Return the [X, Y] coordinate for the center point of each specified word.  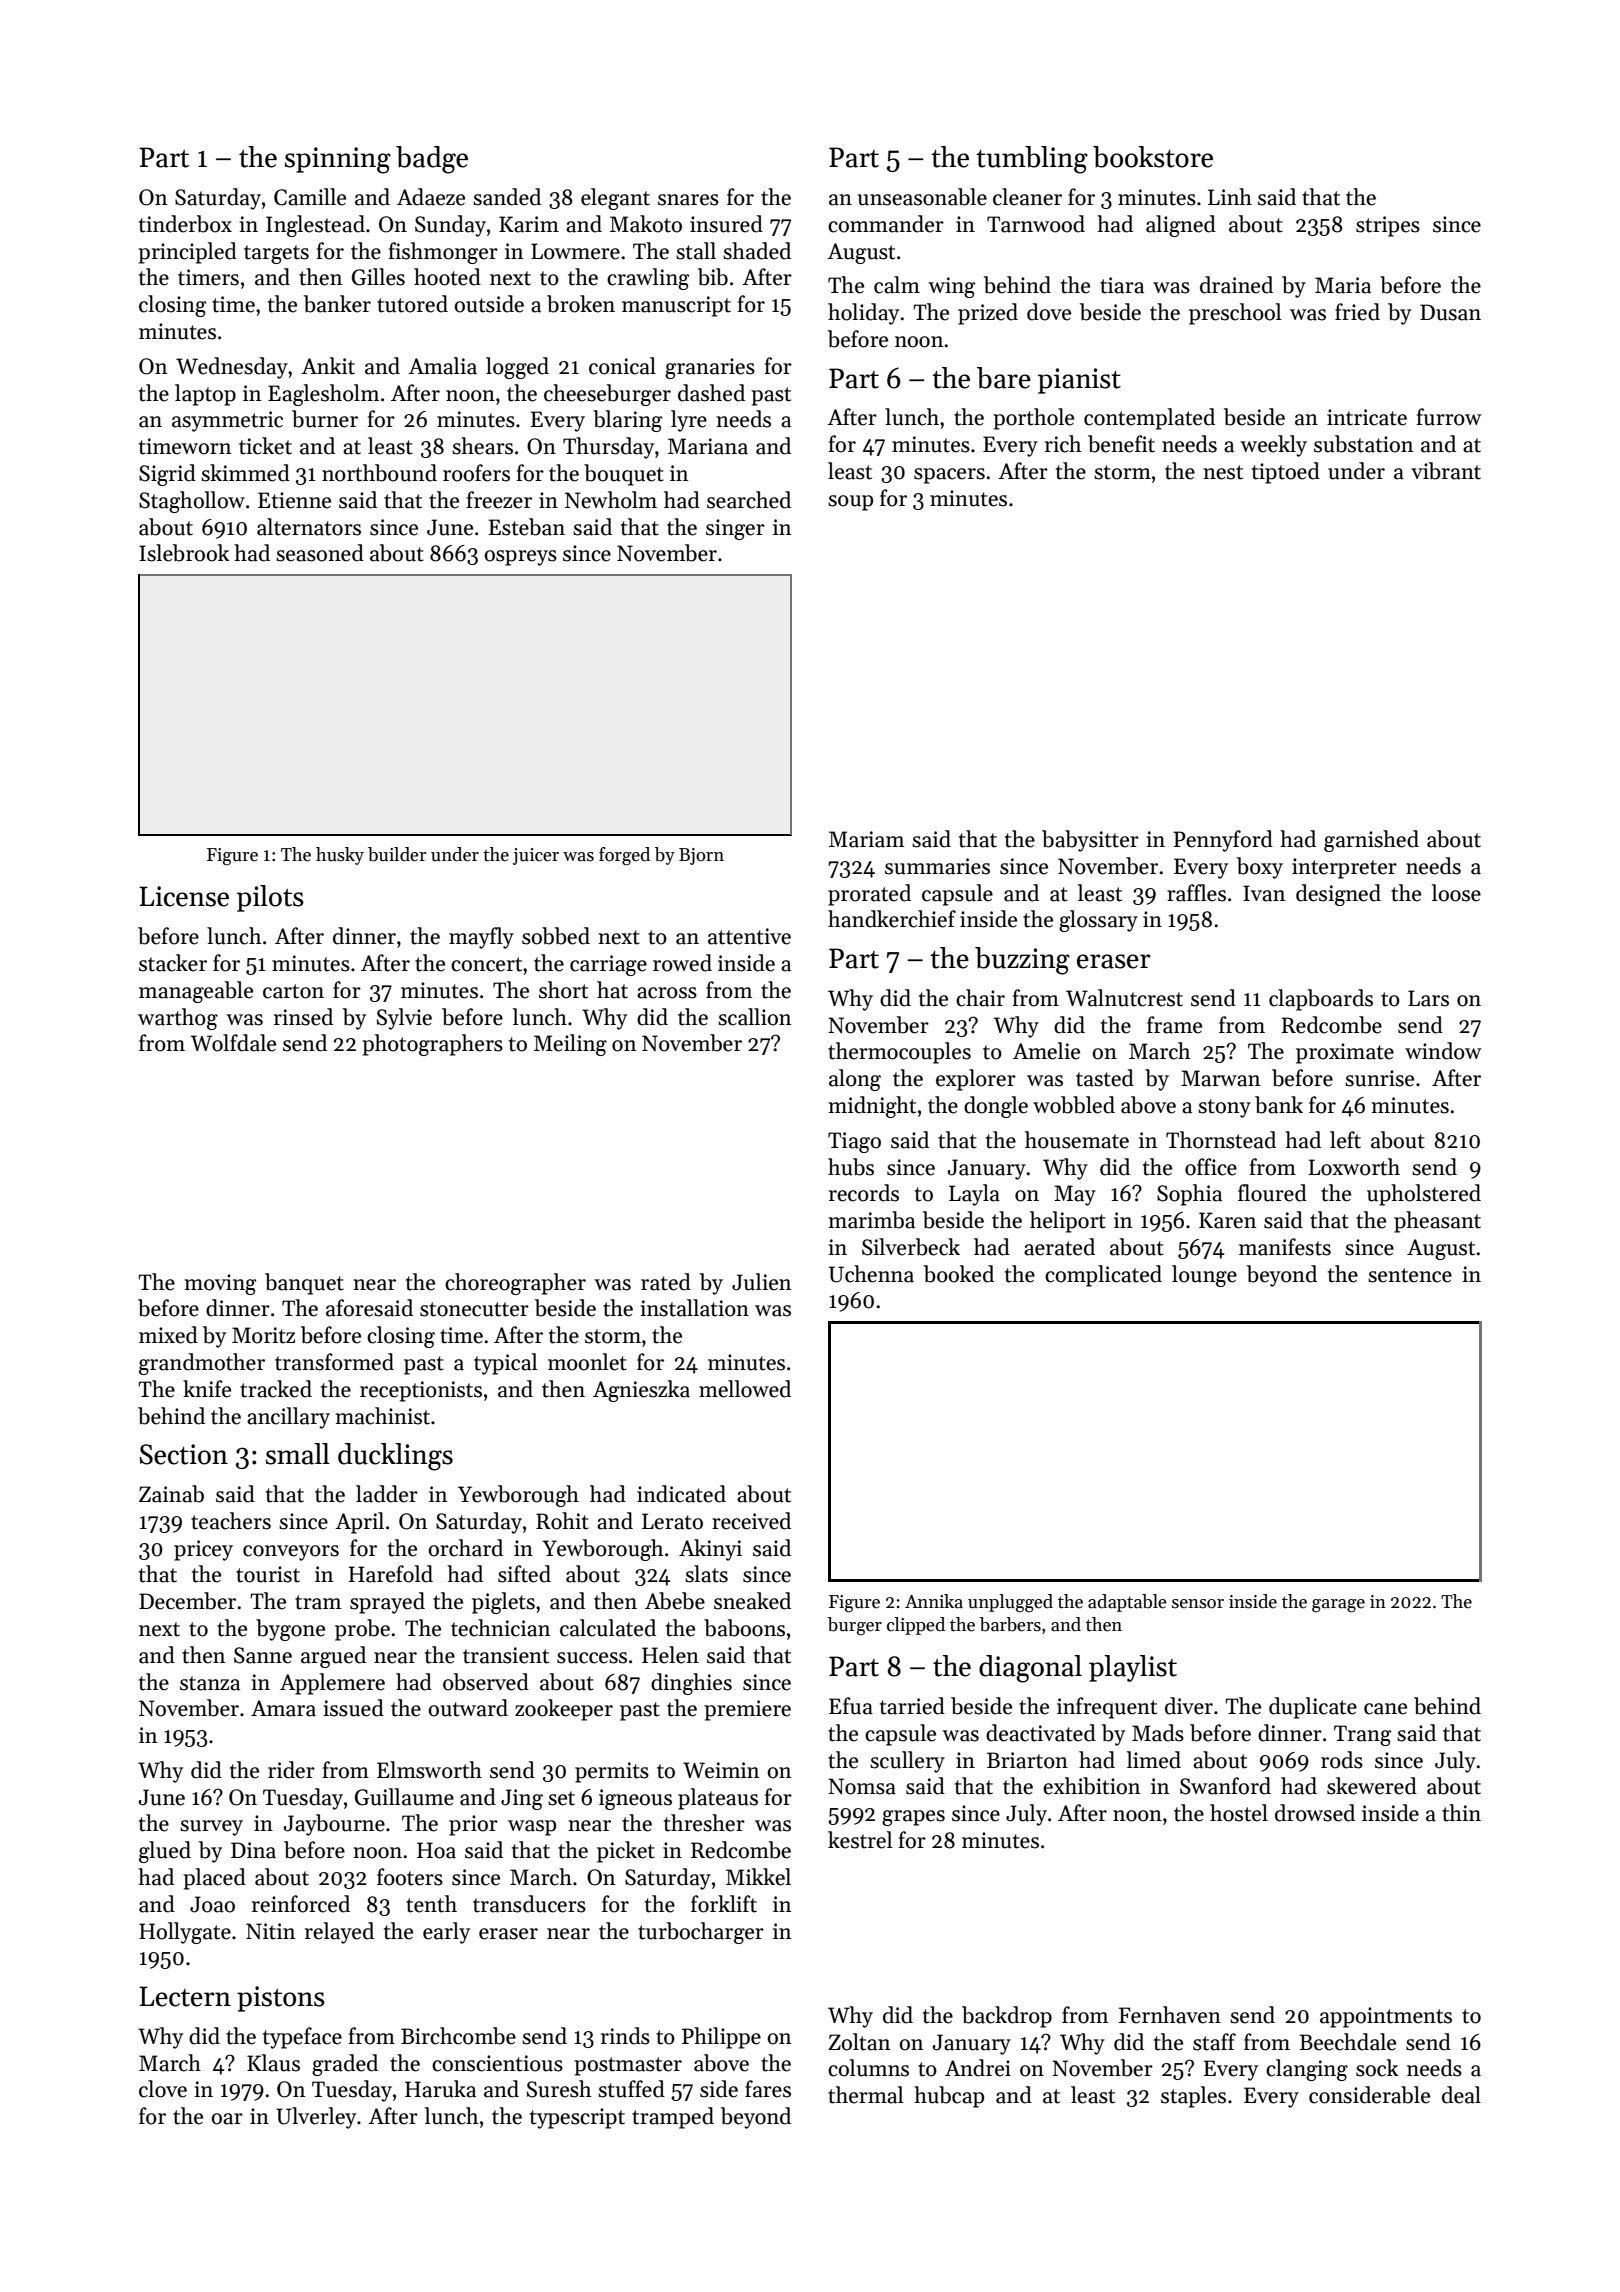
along [855, 1080]
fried [1357, 312]
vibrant [1446, 471]
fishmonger [443, 253]
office [1211, 1167]
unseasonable [922, 197]
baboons [744, 1628]
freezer [499, 500]
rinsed [303, 1017]
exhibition [1091, 1786]
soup [850, 503]
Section [184, 1454]
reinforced [301, 1904]
